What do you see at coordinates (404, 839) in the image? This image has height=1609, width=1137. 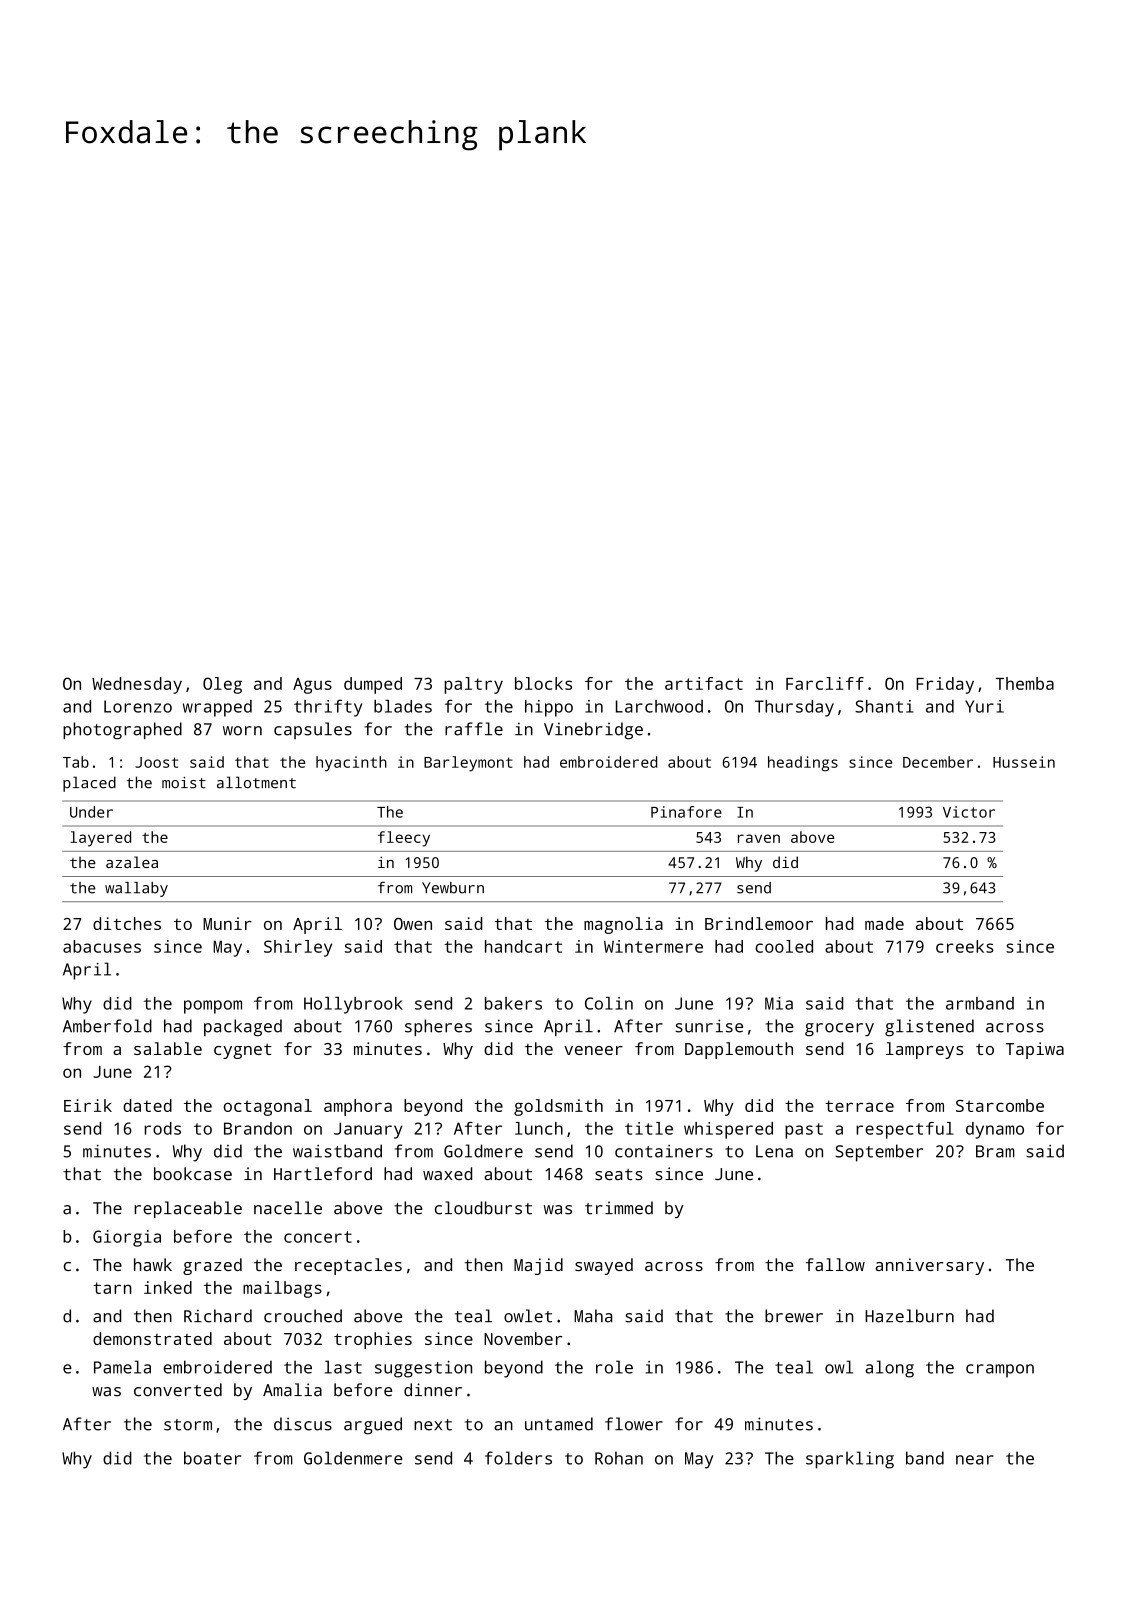 I see `fleecy` at bounding box center [404, 839].
